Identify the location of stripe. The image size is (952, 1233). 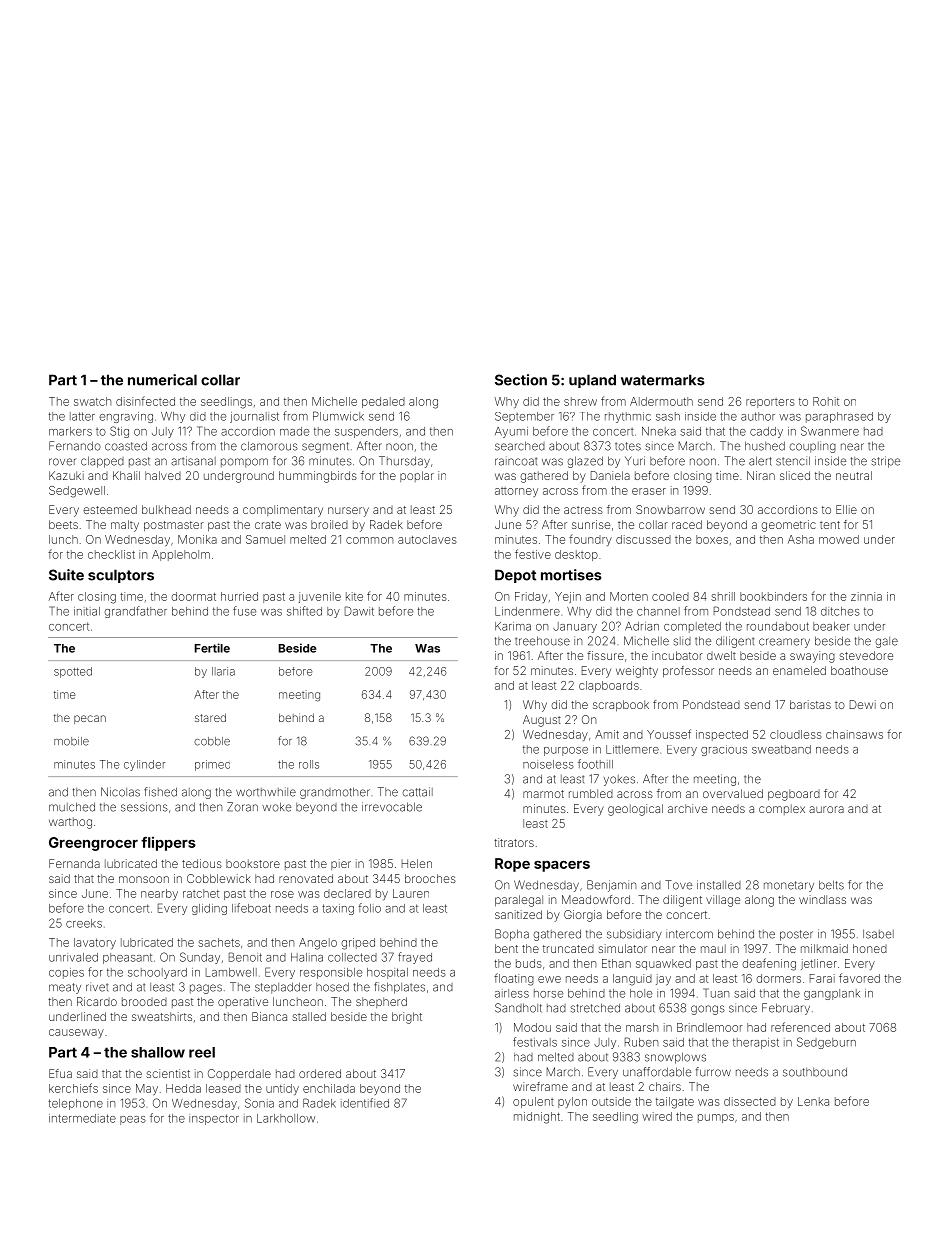
(886, 462).
